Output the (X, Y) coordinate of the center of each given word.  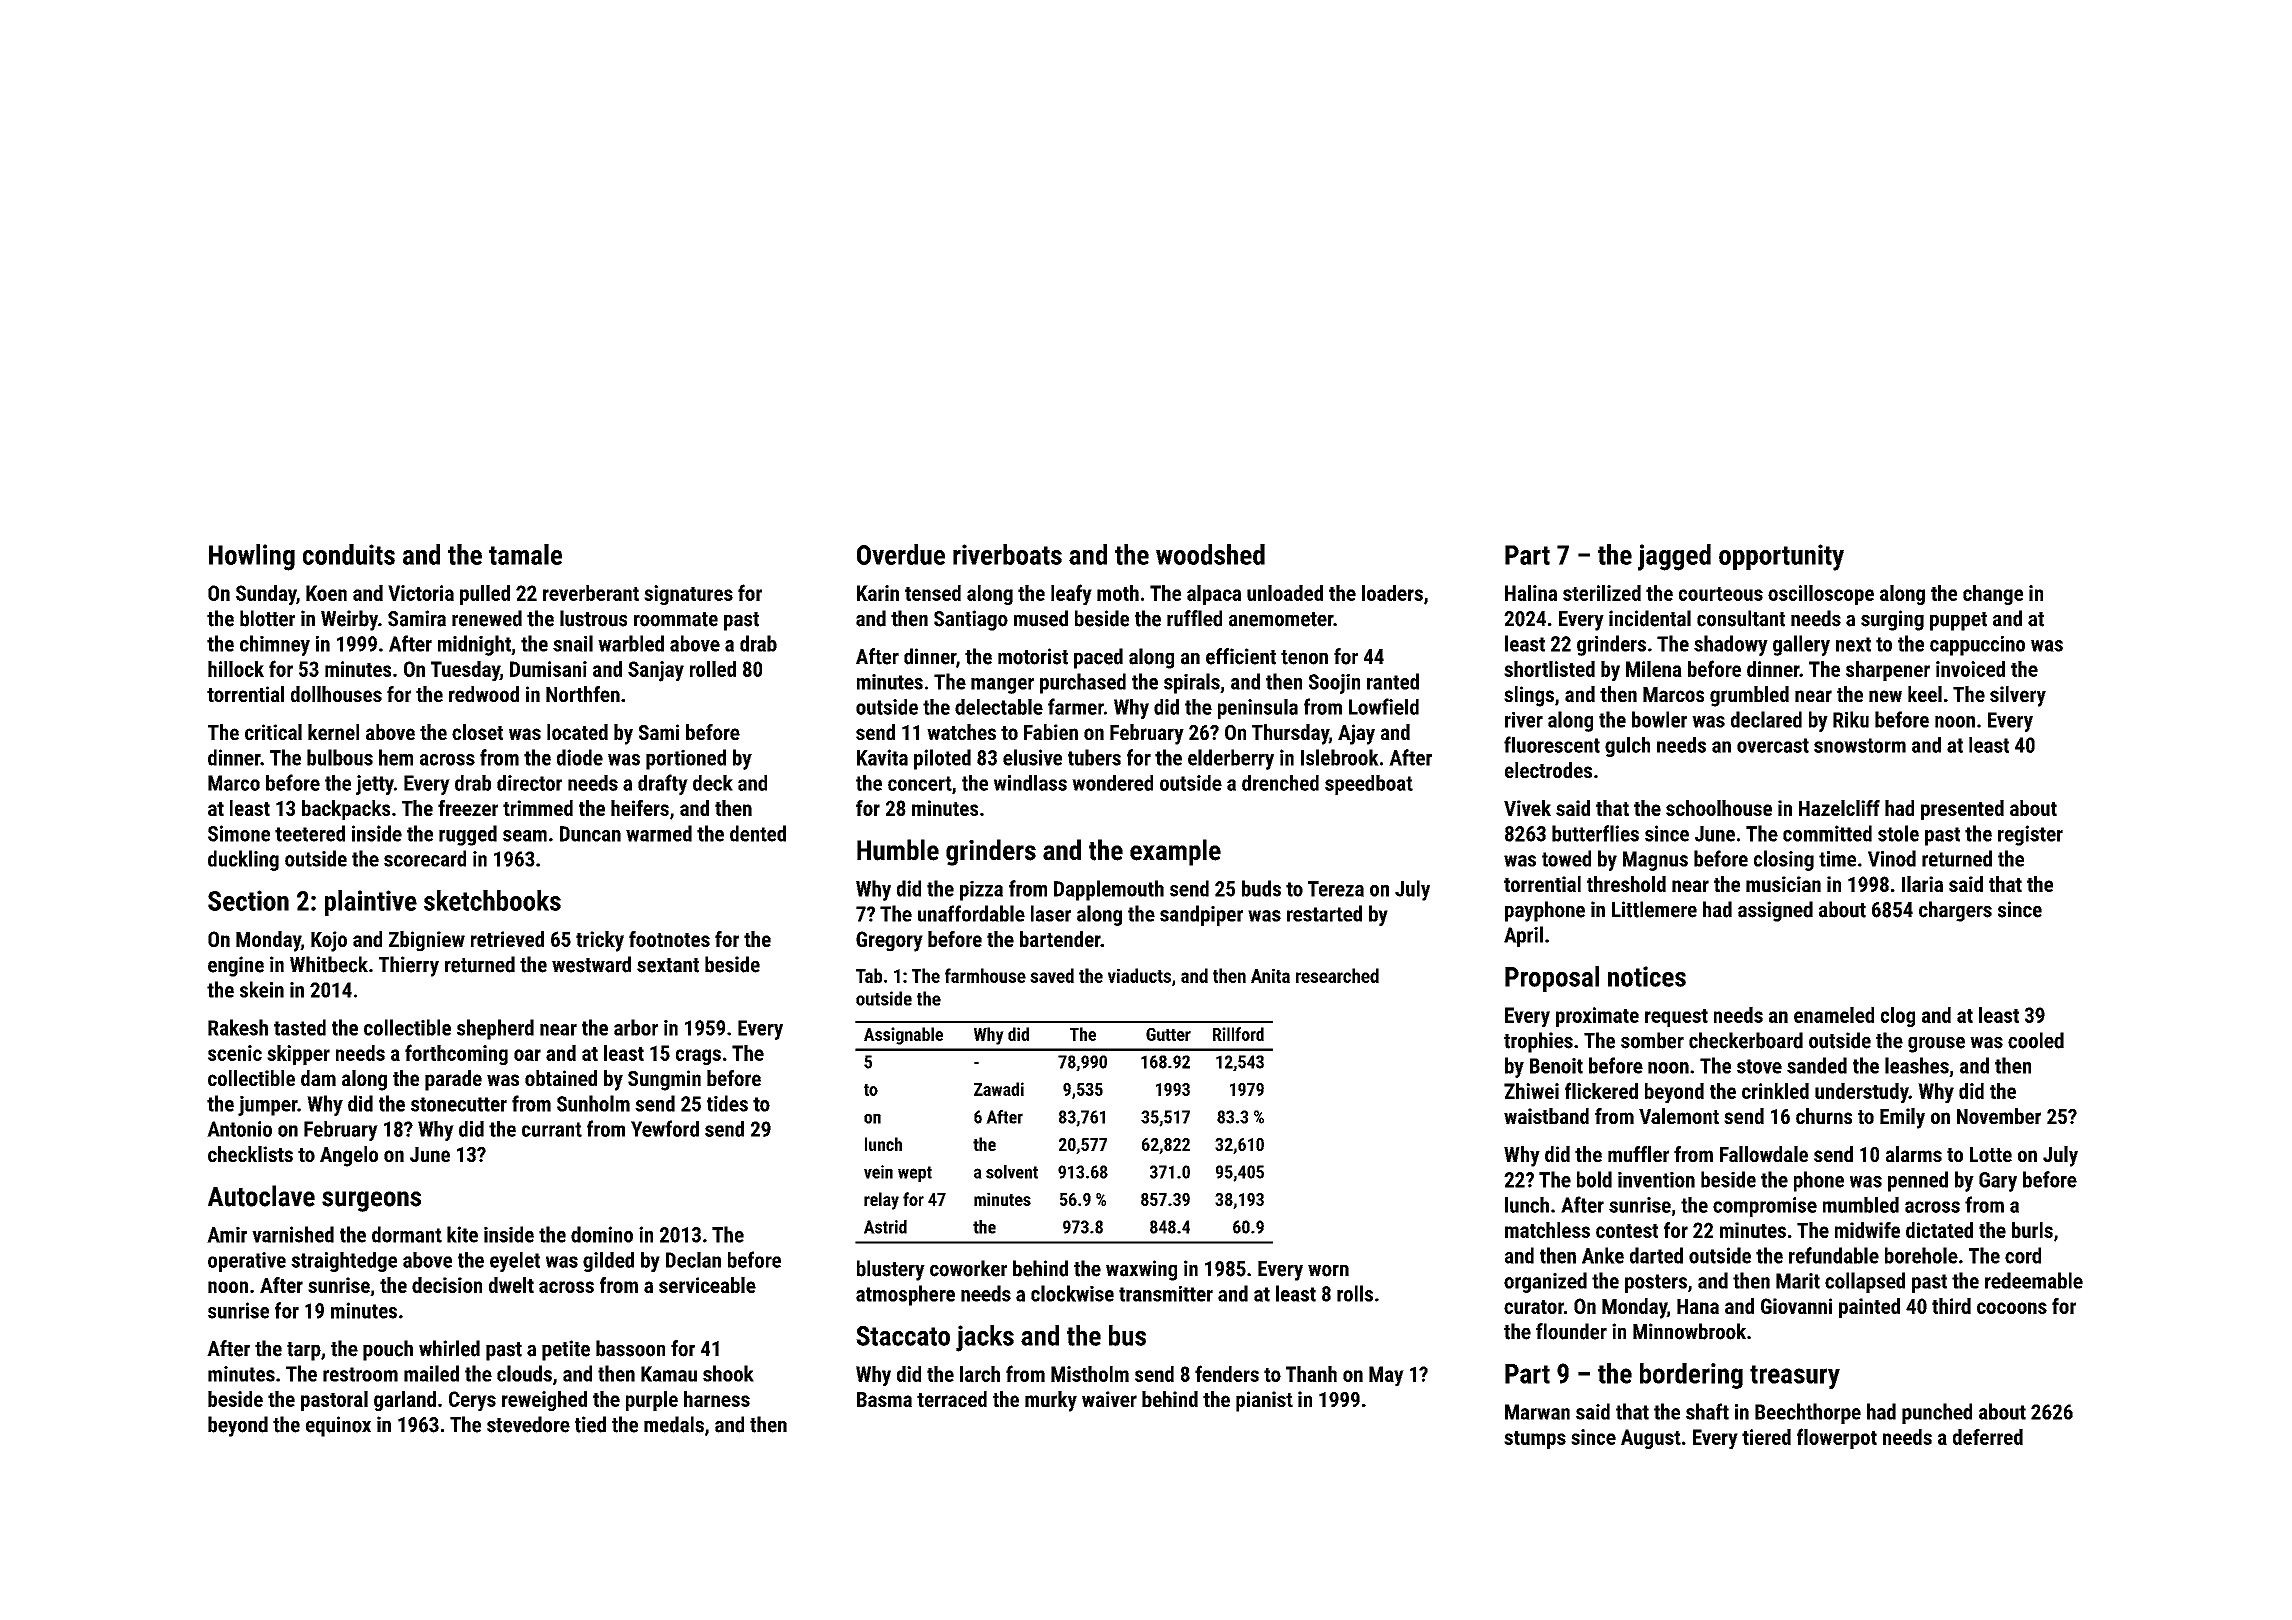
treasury (1795, 1377)
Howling (252, 557)
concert (920, 783)
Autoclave (261, 1196)
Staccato (903, 1336)
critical (273, 732)
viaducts (1139, 975)
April (1523, 936)
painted (1869, 1308)
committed (1827, 833)
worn (1328, 1271)
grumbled (1749, 696)
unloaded (1285, 593)
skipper (298, 1055)
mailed (431, 1373)
